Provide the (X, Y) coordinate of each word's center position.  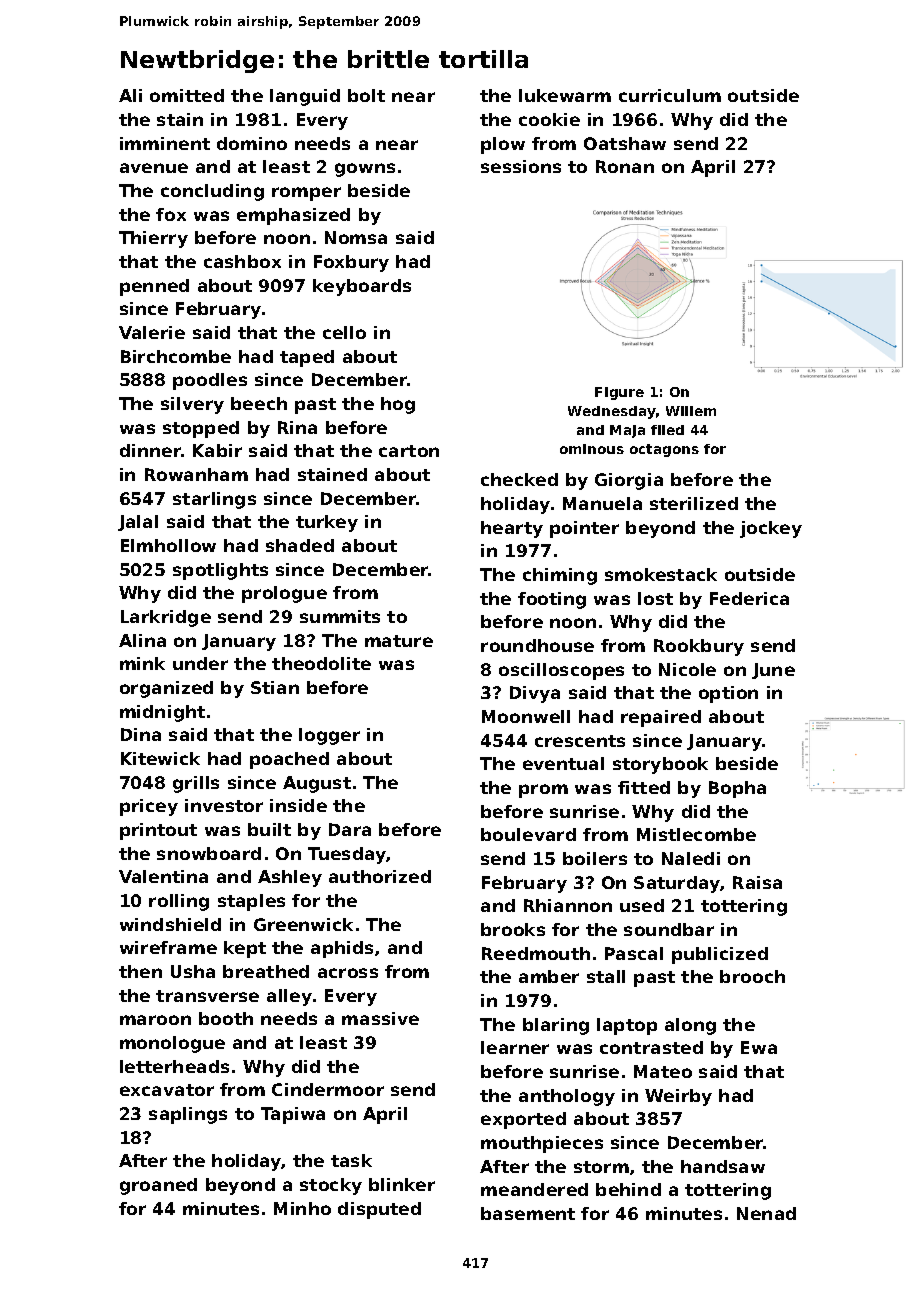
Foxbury (351, 263)
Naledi (691, 858)
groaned (158, 1186)
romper (306, 194)
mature (399, 641)
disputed (379, 1210)
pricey (149, 807)
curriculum (670, 95)
